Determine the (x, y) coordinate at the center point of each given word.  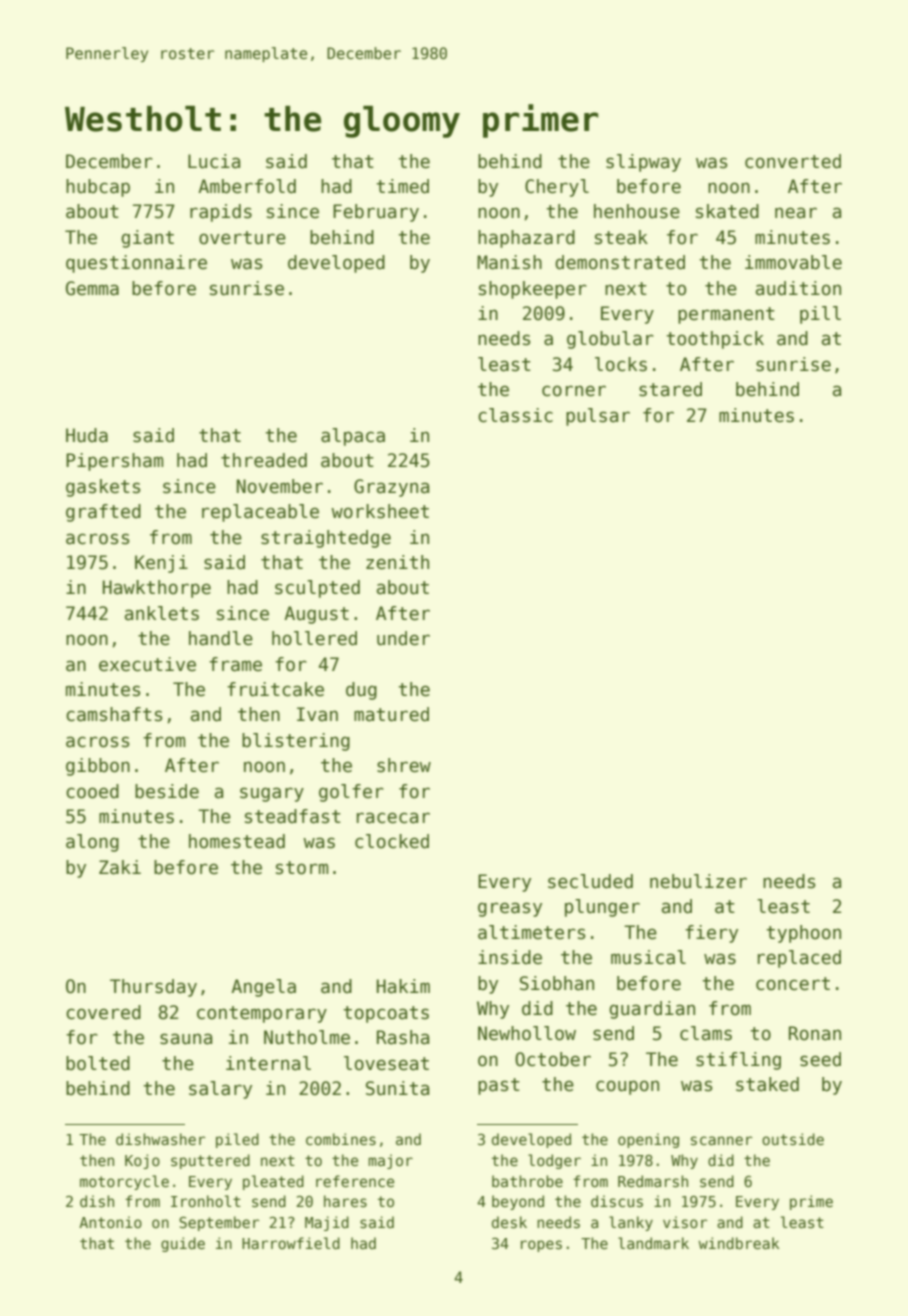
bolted (98, 1063)
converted (793, 161)
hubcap (98, 188)
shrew (404, 765)
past (499, 1086)
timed (402, 186)
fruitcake (275, 689)
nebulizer (698, 881)
